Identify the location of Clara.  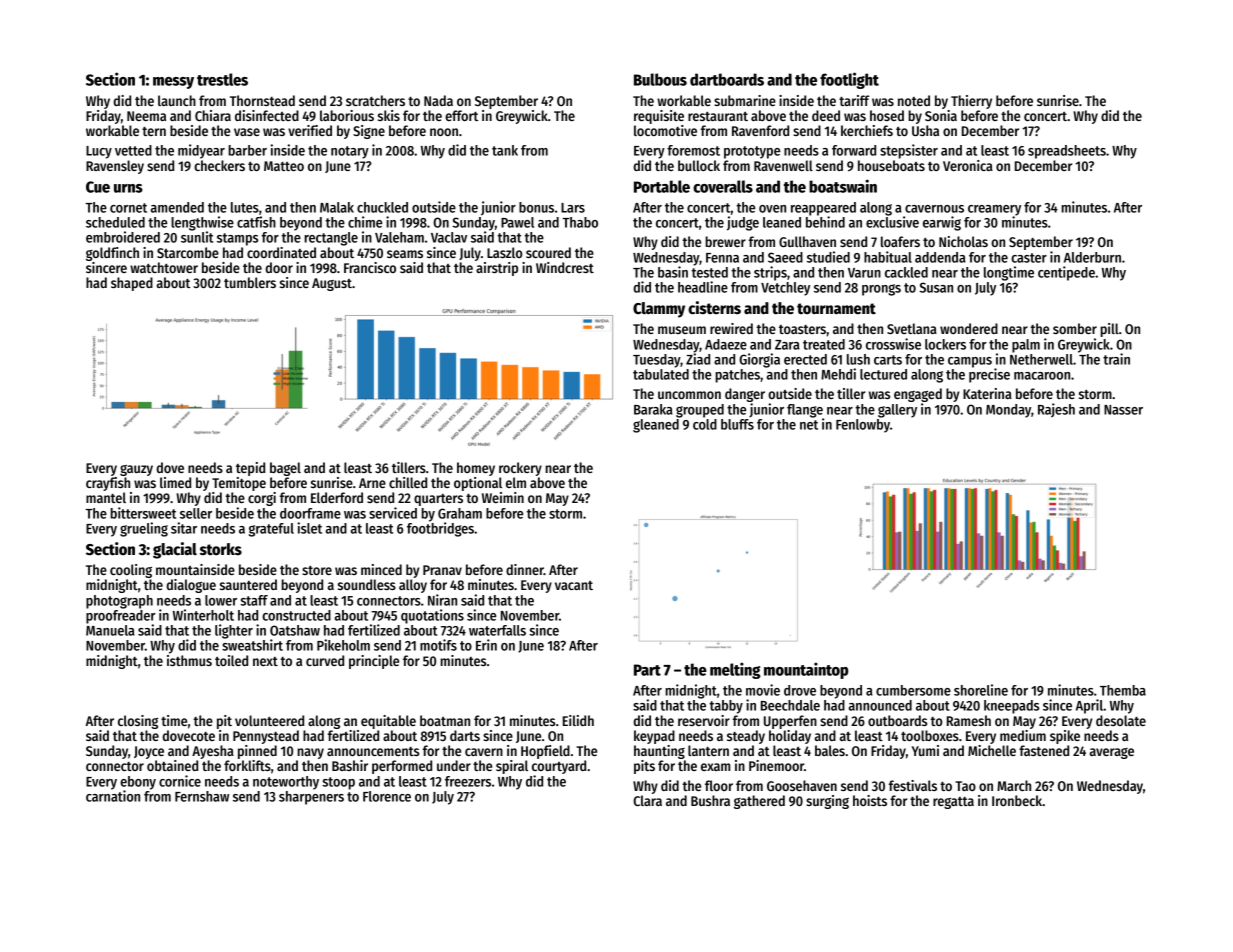
(647, 800).
